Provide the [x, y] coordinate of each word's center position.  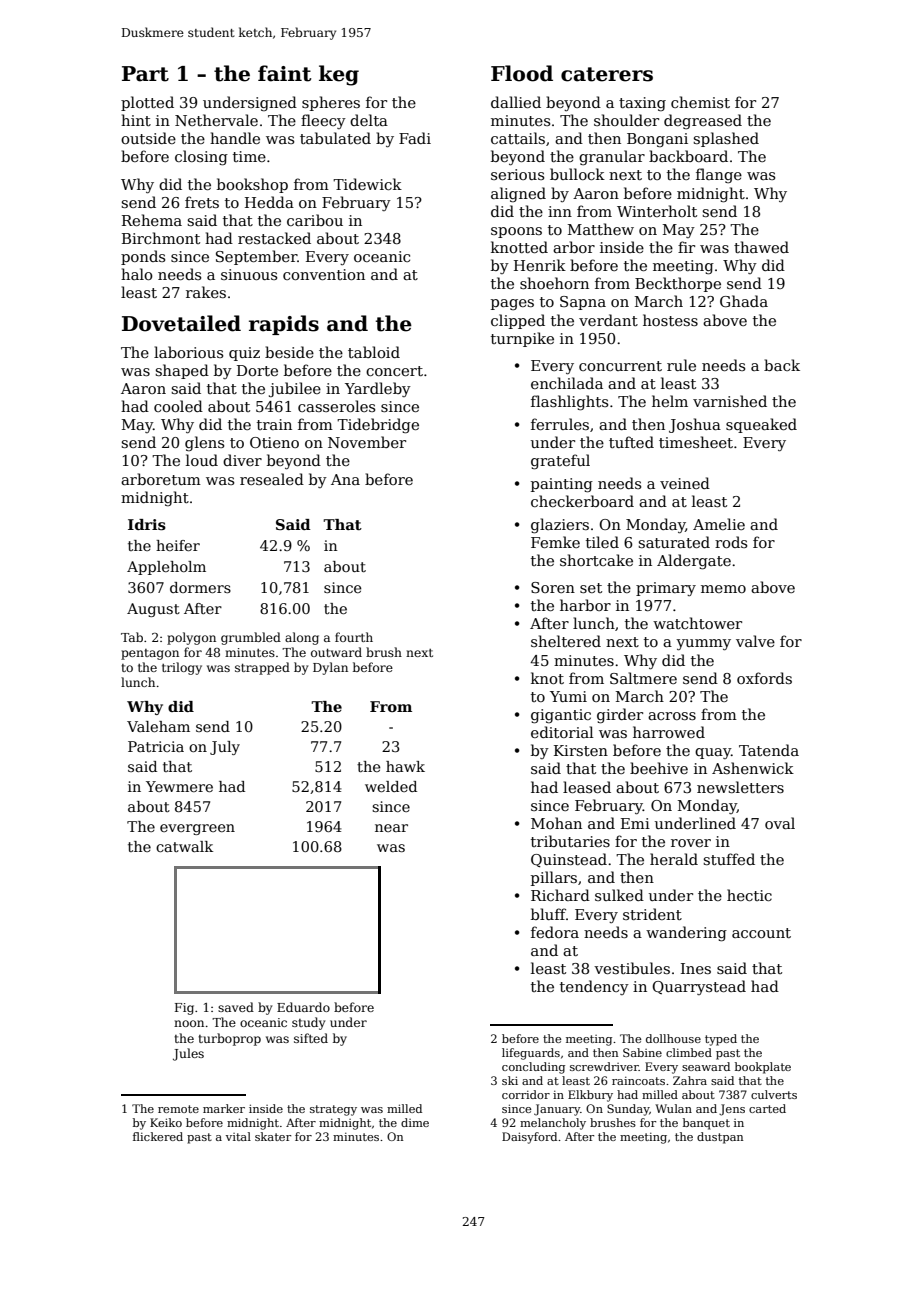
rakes [206, 292]
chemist [700, 102]
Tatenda [769, 750]
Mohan [556, 823]
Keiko [166, 1122]
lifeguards [531, 1054]
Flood [522, 73]
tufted [631, 442]
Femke [555, 542]
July [225, 748]
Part [145, 74]
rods [731, 542]
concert [394, 371]
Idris [147, 525]
